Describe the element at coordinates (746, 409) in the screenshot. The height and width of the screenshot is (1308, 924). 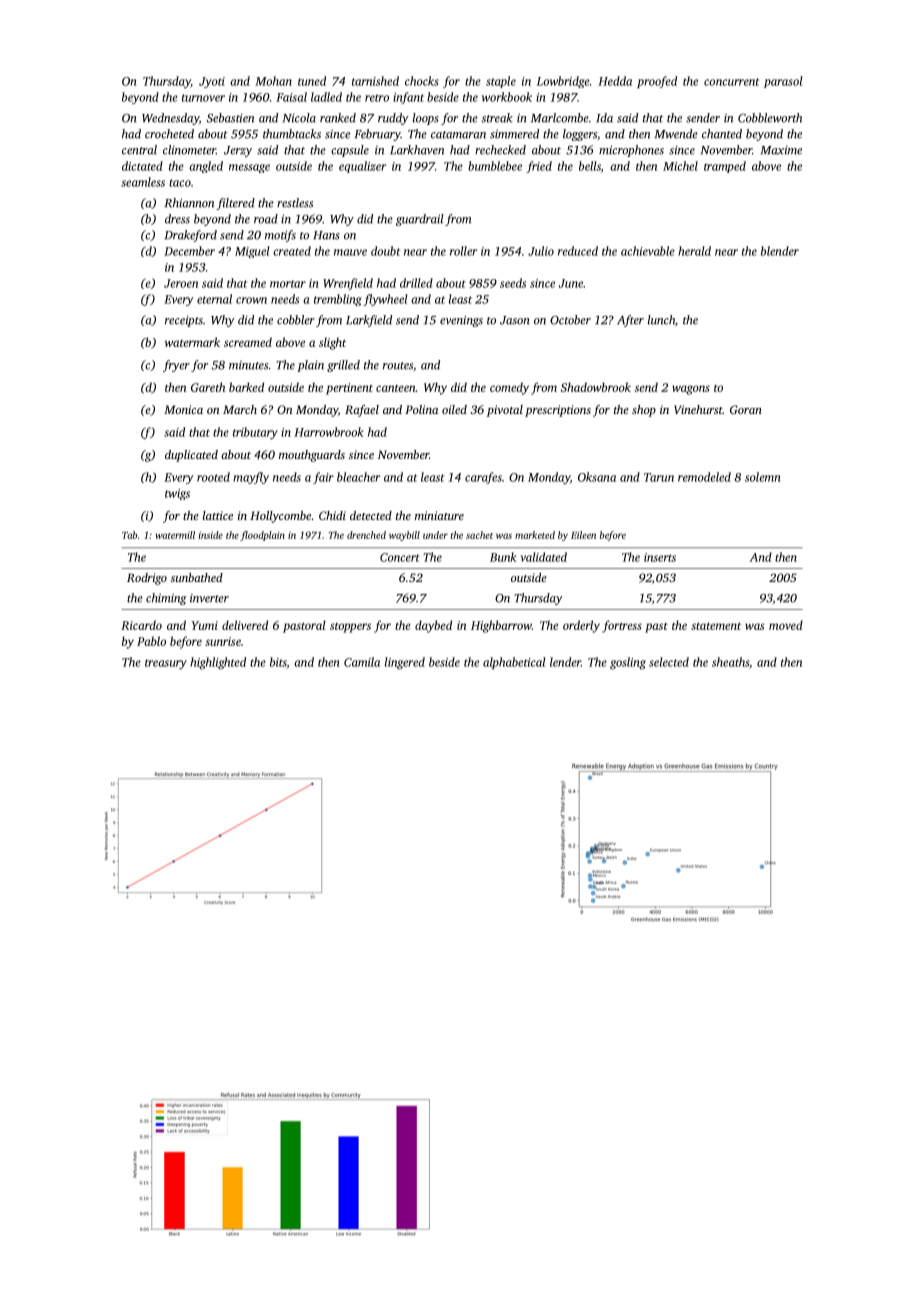
I see `Goran` at that location.
